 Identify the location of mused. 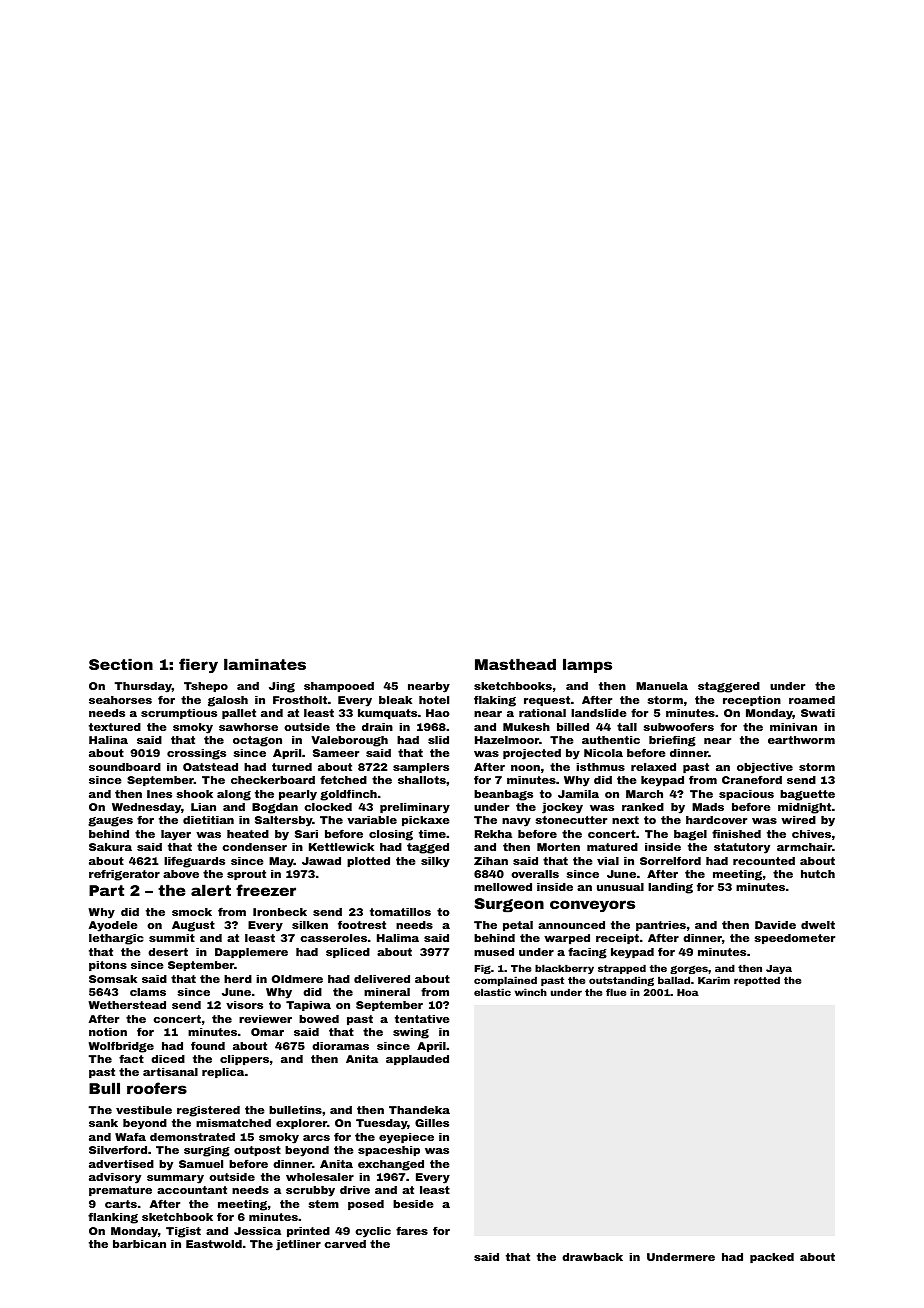
(494, 952).
